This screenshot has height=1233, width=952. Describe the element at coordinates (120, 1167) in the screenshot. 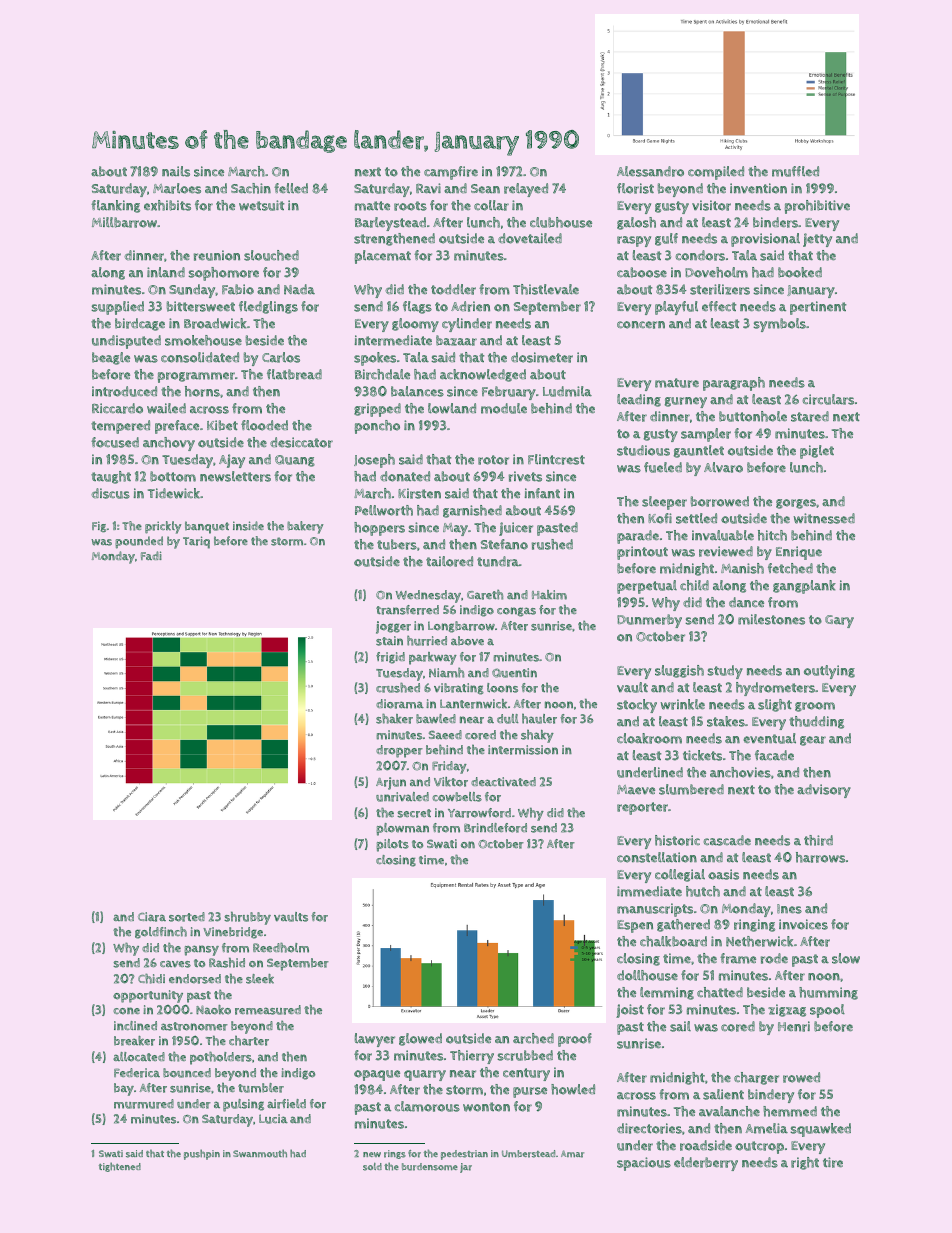

I see `tightened` at that location.
